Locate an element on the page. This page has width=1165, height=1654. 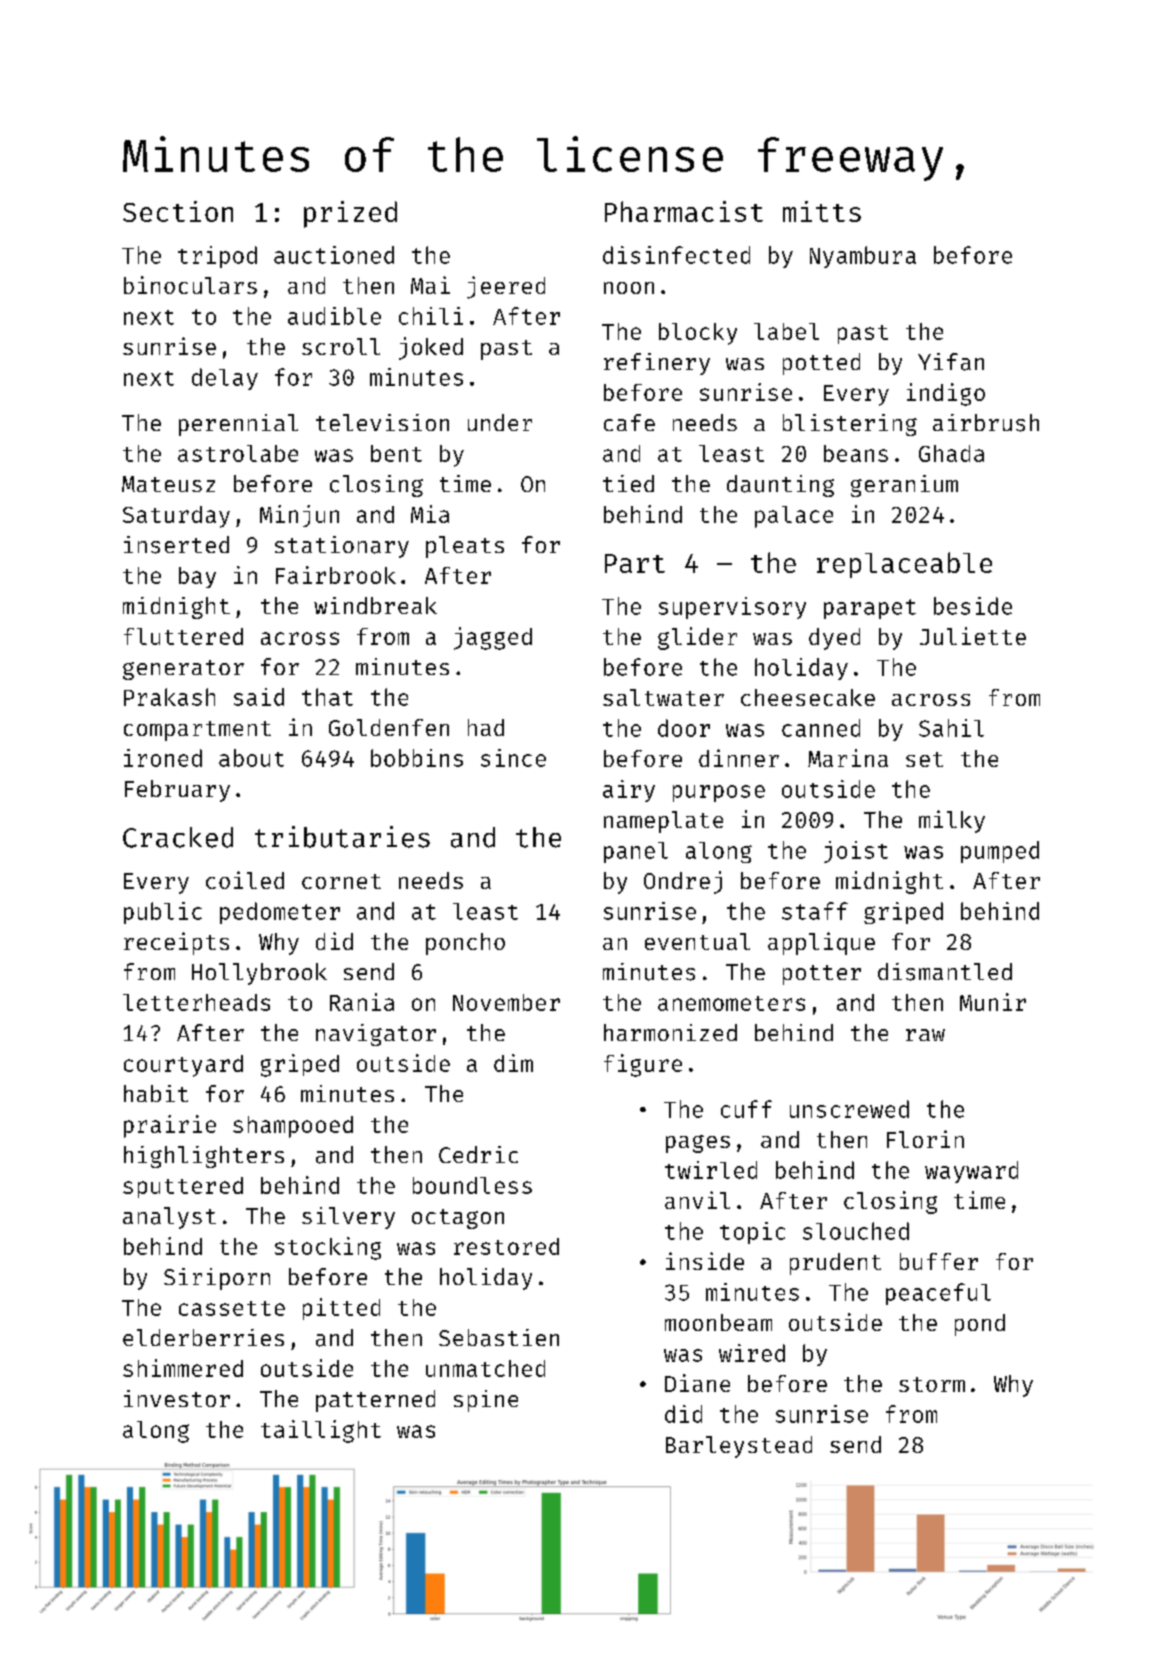
poncho is located at coordinates (465, 944).
